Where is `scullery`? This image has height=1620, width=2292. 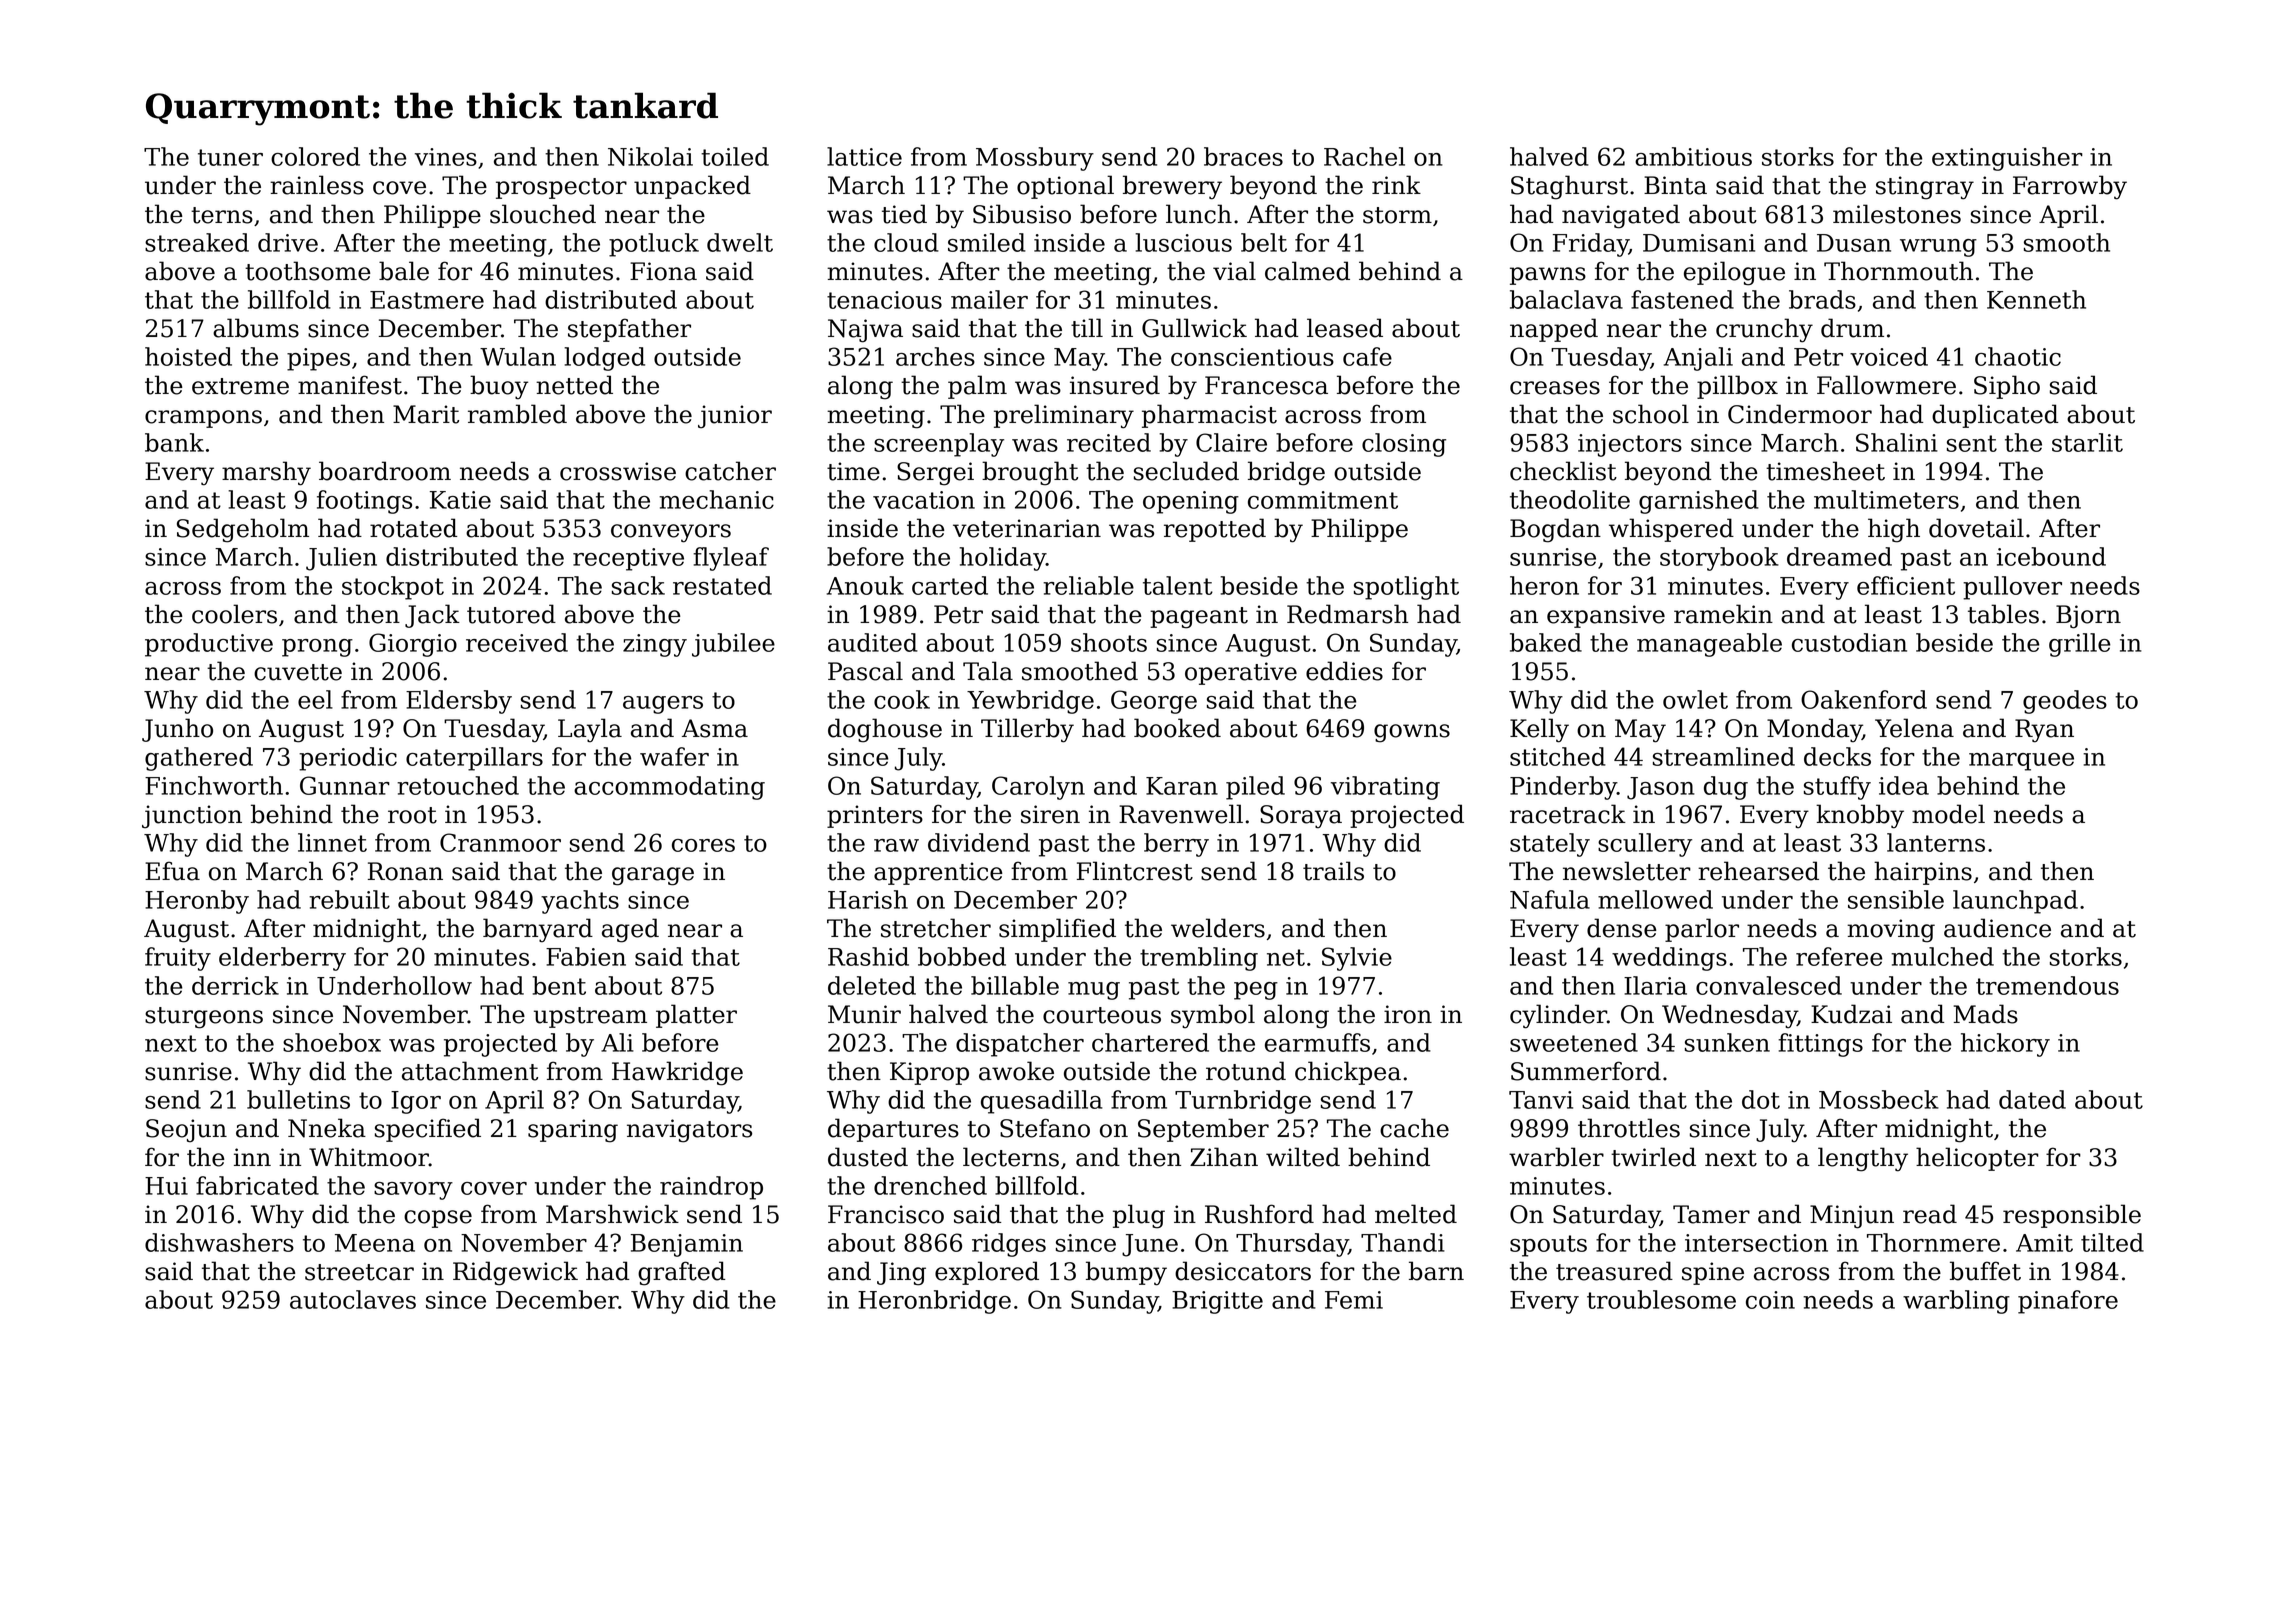 scullery is located at coordinates (1645, 845).
